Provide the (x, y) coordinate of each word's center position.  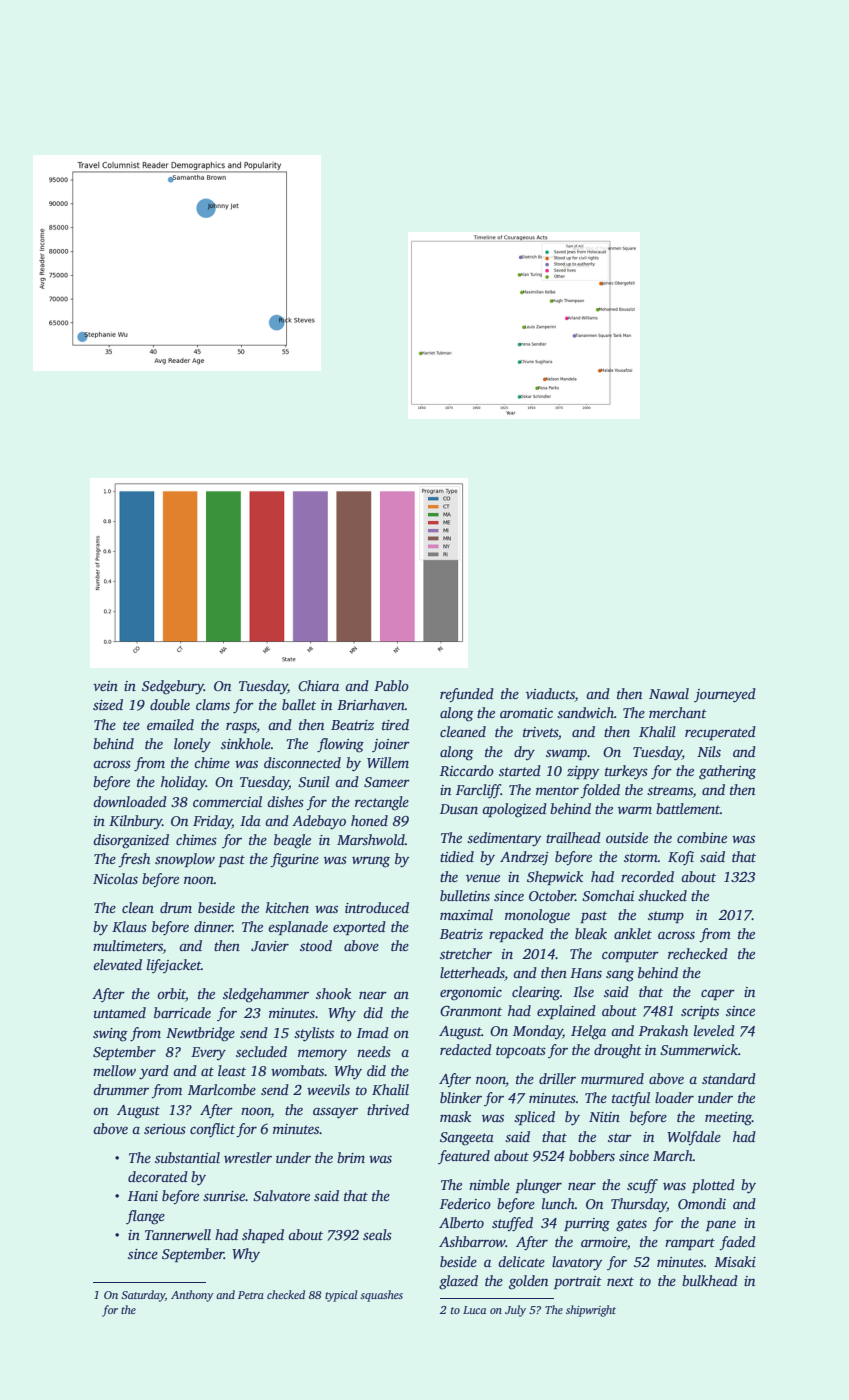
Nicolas (115, 878)
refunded (467, 695)
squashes (381, 1296)
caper (718, 994)
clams (213, 704)
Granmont (471, 1011)
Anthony (192, 1296)
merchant (678, 712)
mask (455, 1116)
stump (666, 917)
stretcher (466, 953)
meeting (728, 1119)
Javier (270, 946)
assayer (335, 1113)
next (620, 1281)
